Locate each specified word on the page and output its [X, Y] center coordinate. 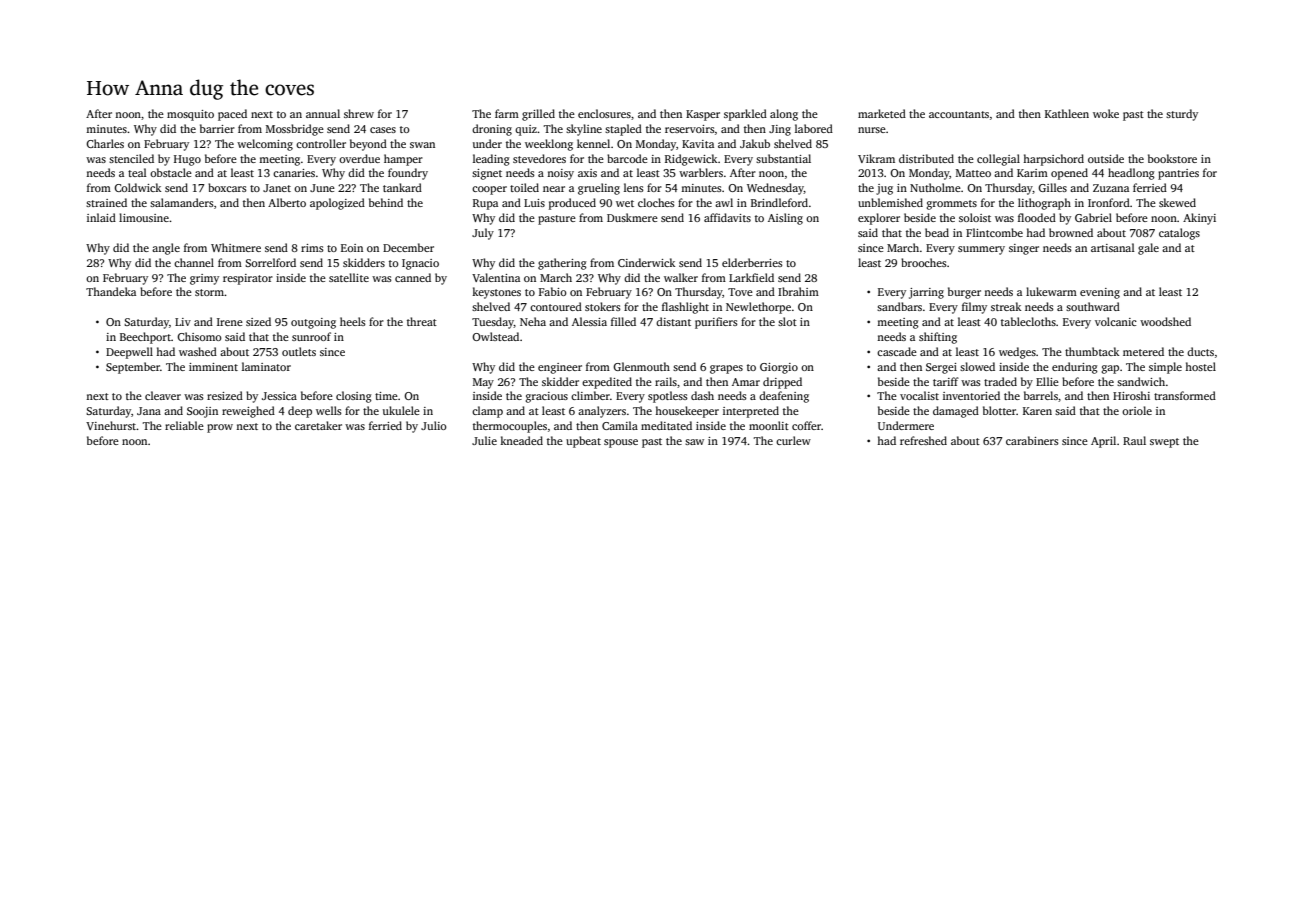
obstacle [171, 172]
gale [1148, 249]
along [784, 115]
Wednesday [775, 189]
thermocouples [510, 427]
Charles [105, 143]
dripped [782, 383]
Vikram [876, 158]
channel [194, 262]
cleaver [163, 395]
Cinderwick [646, 262]
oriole [1137, 410]
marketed [882, 113]
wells [329, 410]
